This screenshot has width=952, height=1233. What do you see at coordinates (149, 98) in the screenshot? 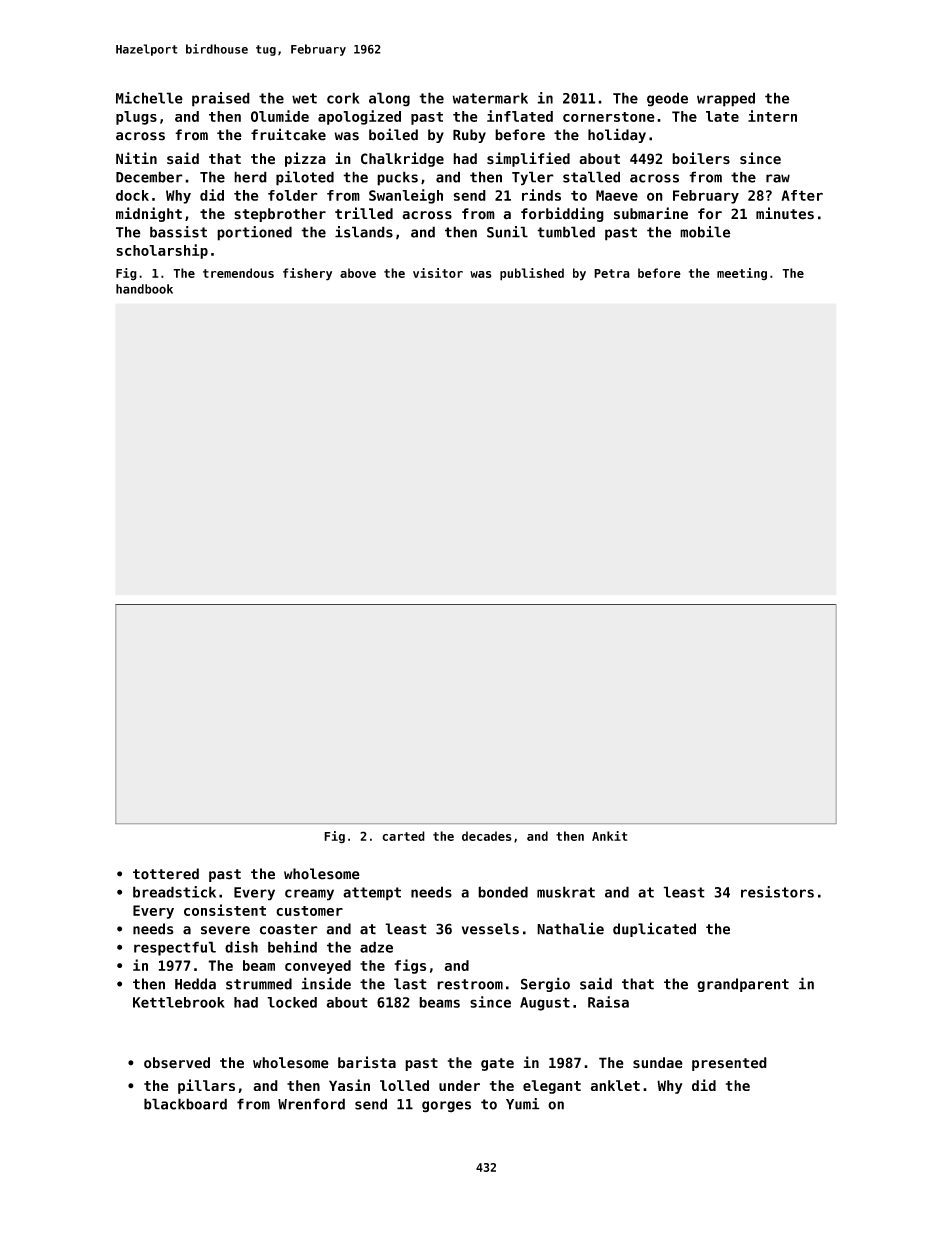
I see `Michelle` at bounding box center [149, 98].
